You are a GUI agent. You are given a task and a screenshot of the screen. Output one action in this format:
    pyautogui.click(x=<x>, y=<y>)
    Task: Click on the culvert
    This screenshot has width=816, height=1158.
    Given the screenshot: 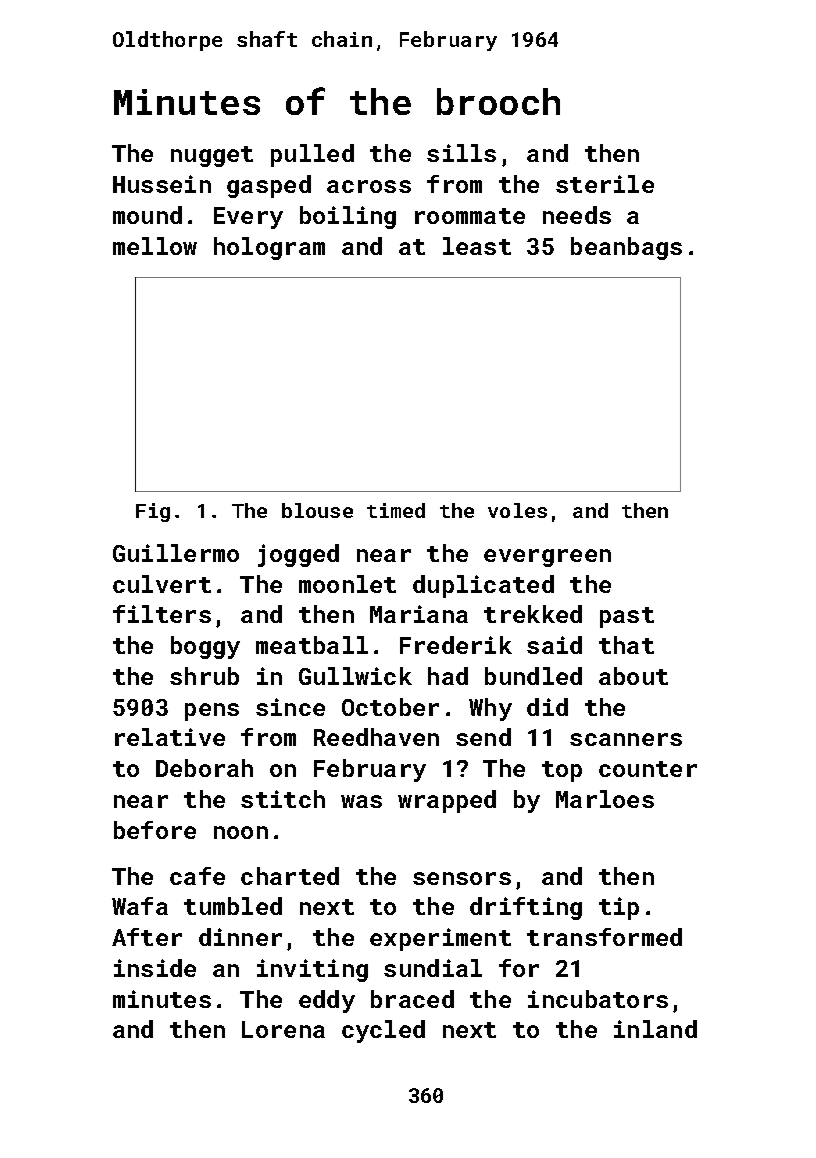 What is the action you would take?
    pyautogui.click(x=162, y=584)
